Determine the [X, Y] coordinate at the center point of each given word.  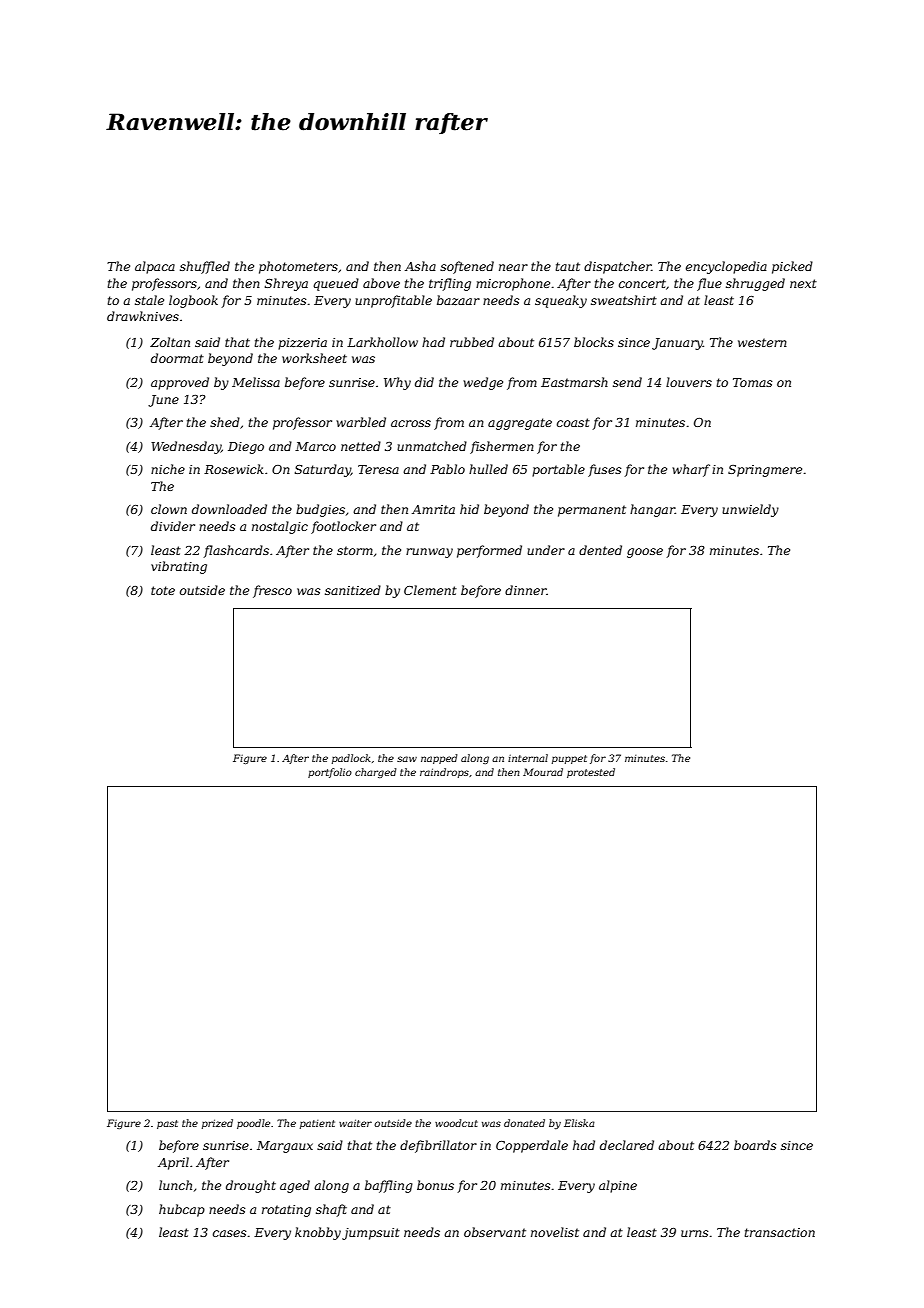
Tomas [753, 382]
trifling [450, 284]
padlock [351, 759]
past [167, 1124]
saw [407, 759]
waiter [355, 1123]
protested [591, 773]
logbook [193, 301]
